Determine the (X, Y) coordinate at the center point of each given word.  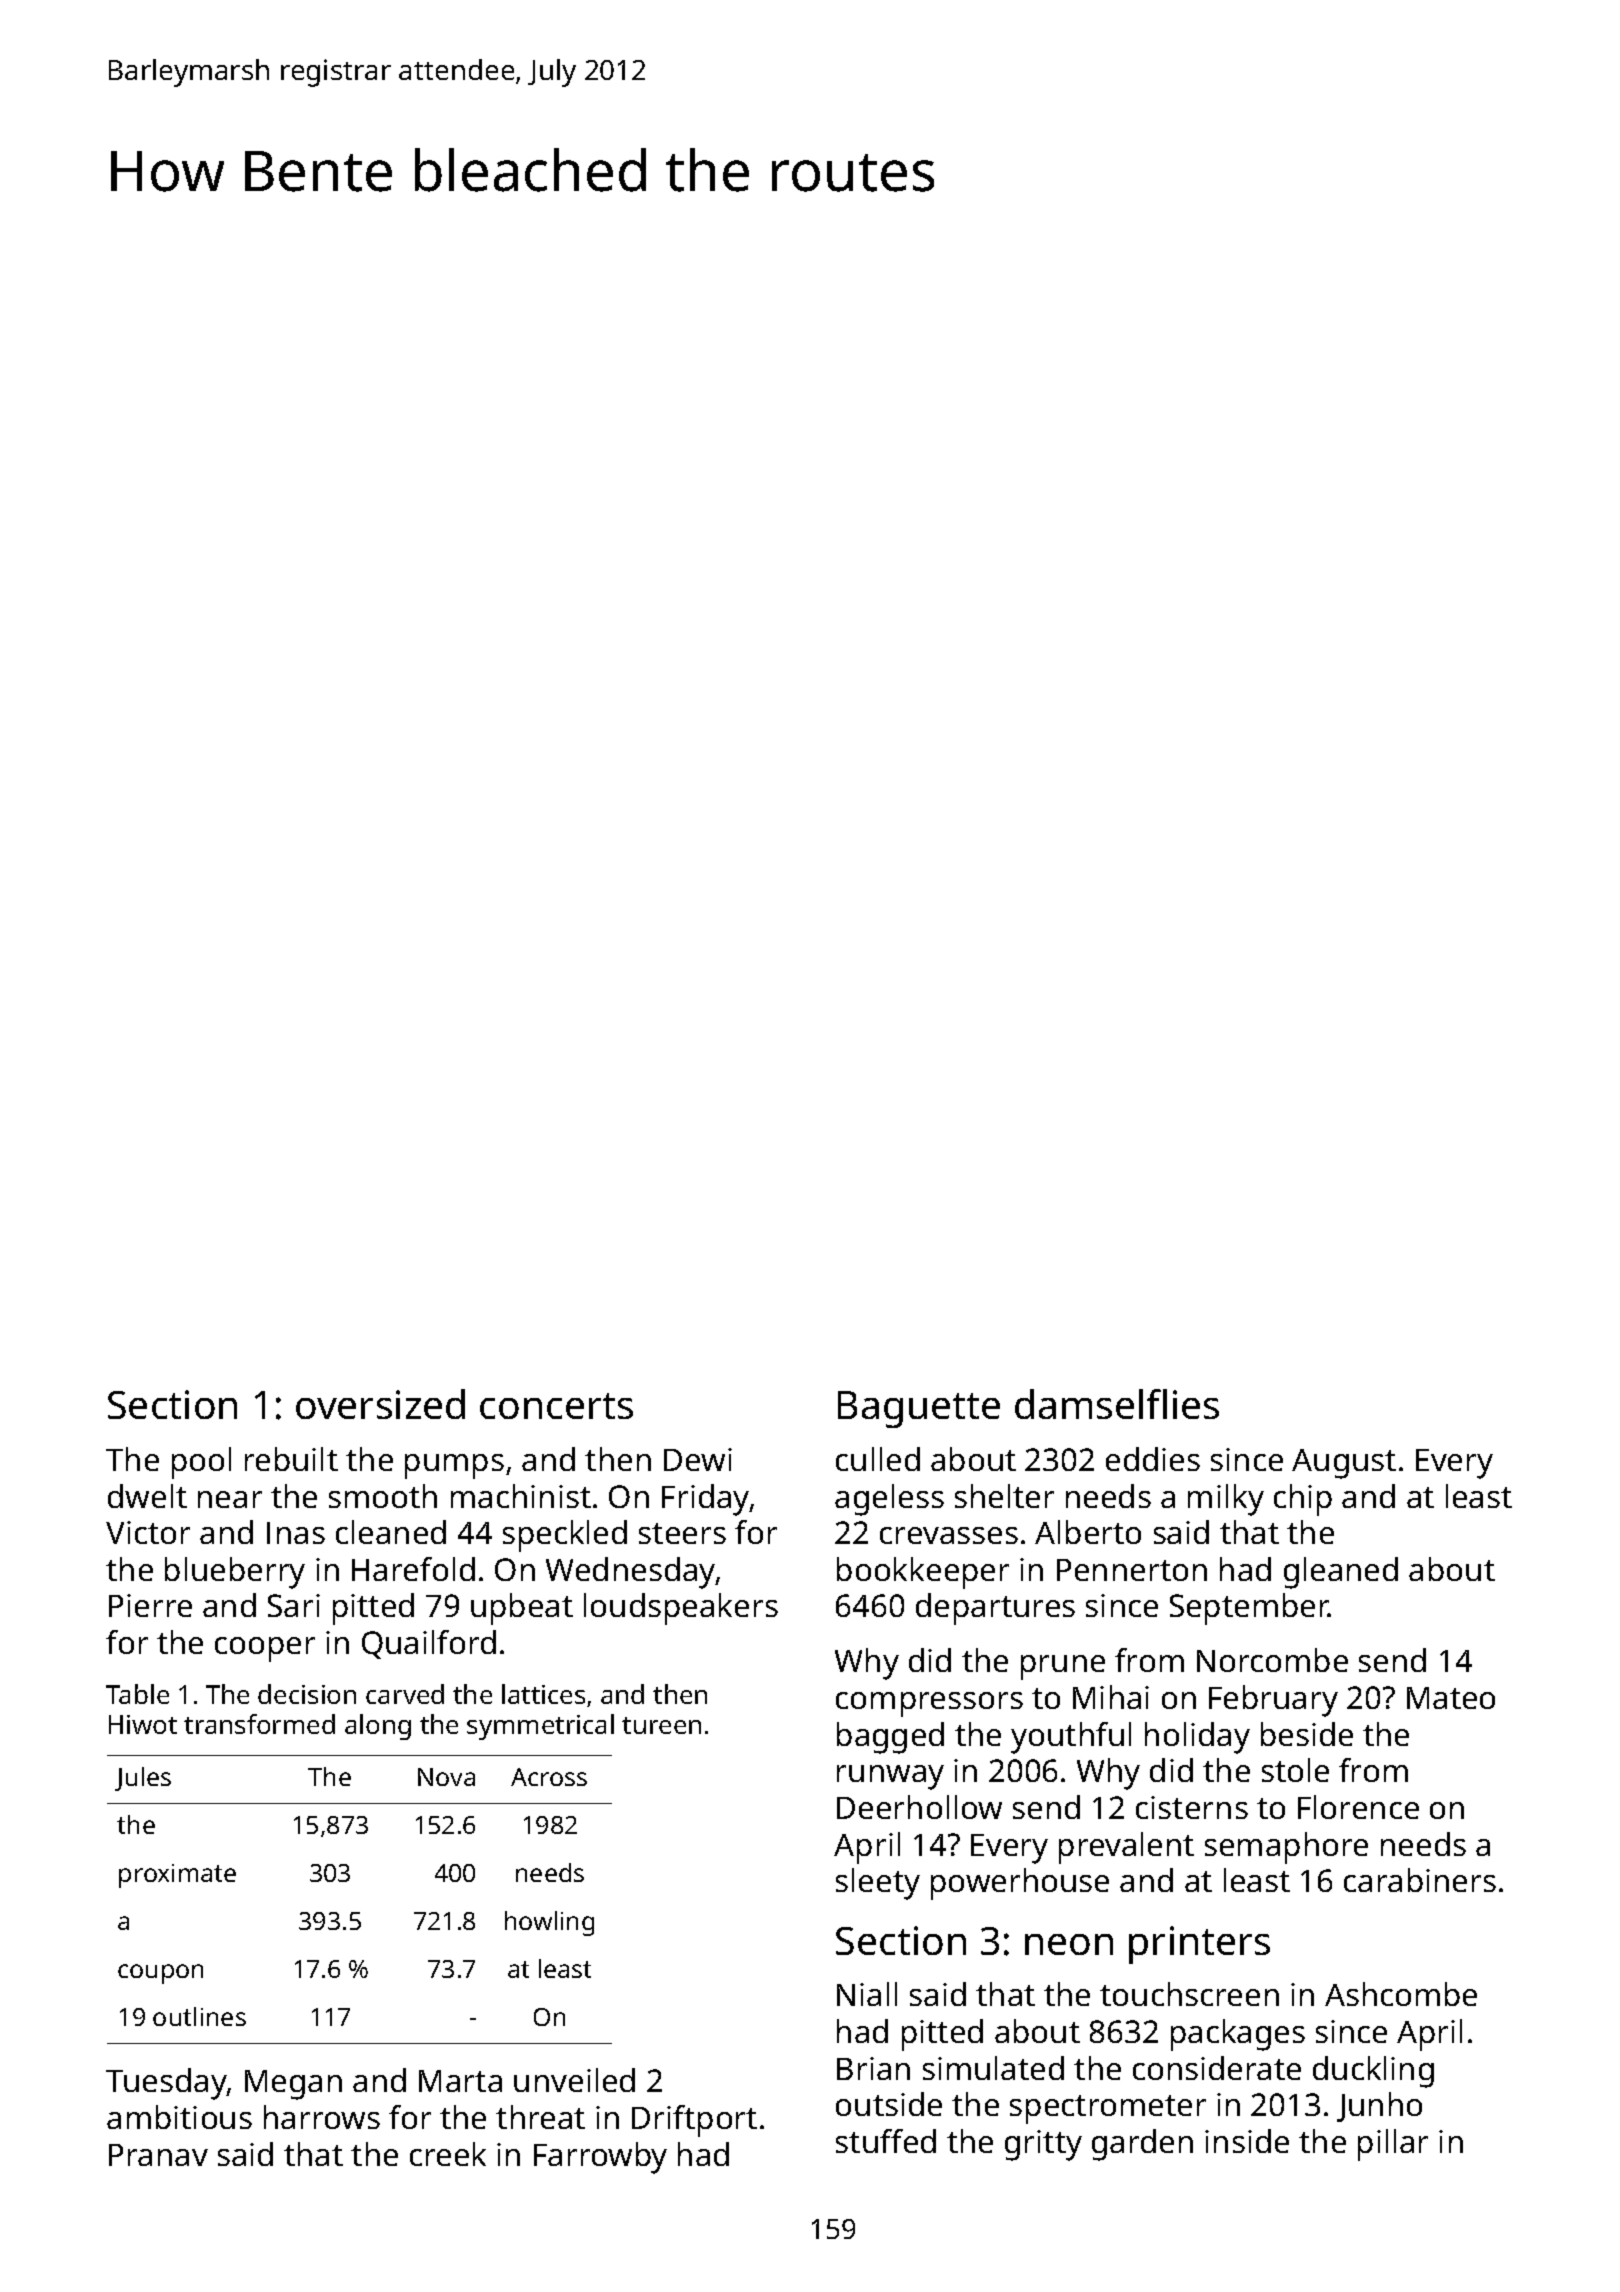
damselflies (1117, 1404)
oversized (380, 1404)
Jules (143, 1779)
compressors (929, 1704)
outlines (199, 2016)
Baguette (919, 1409)
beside (1307, 1734)
